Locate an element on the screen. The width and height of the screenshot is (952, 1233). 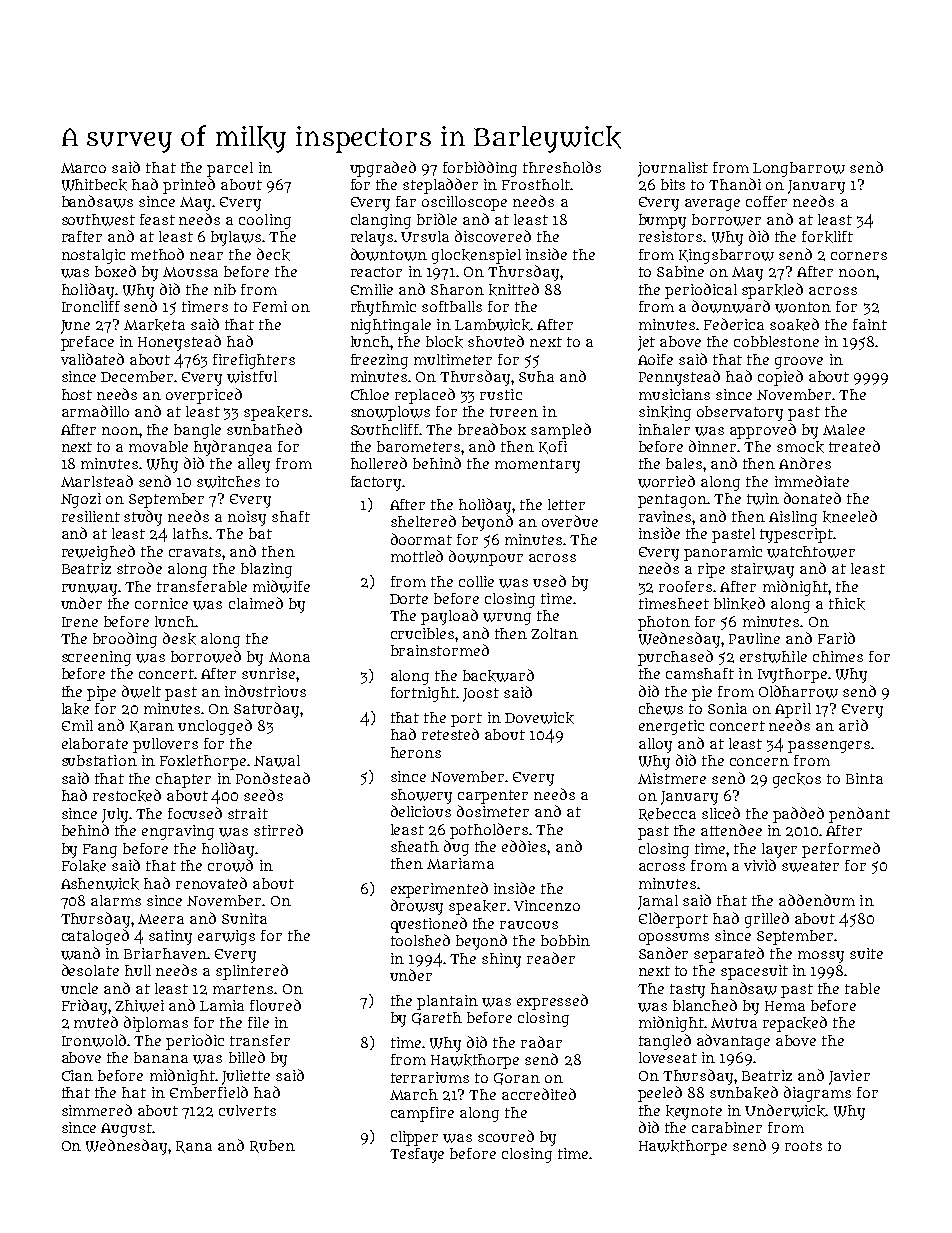
billed is located at coordinates (247, 1057).
